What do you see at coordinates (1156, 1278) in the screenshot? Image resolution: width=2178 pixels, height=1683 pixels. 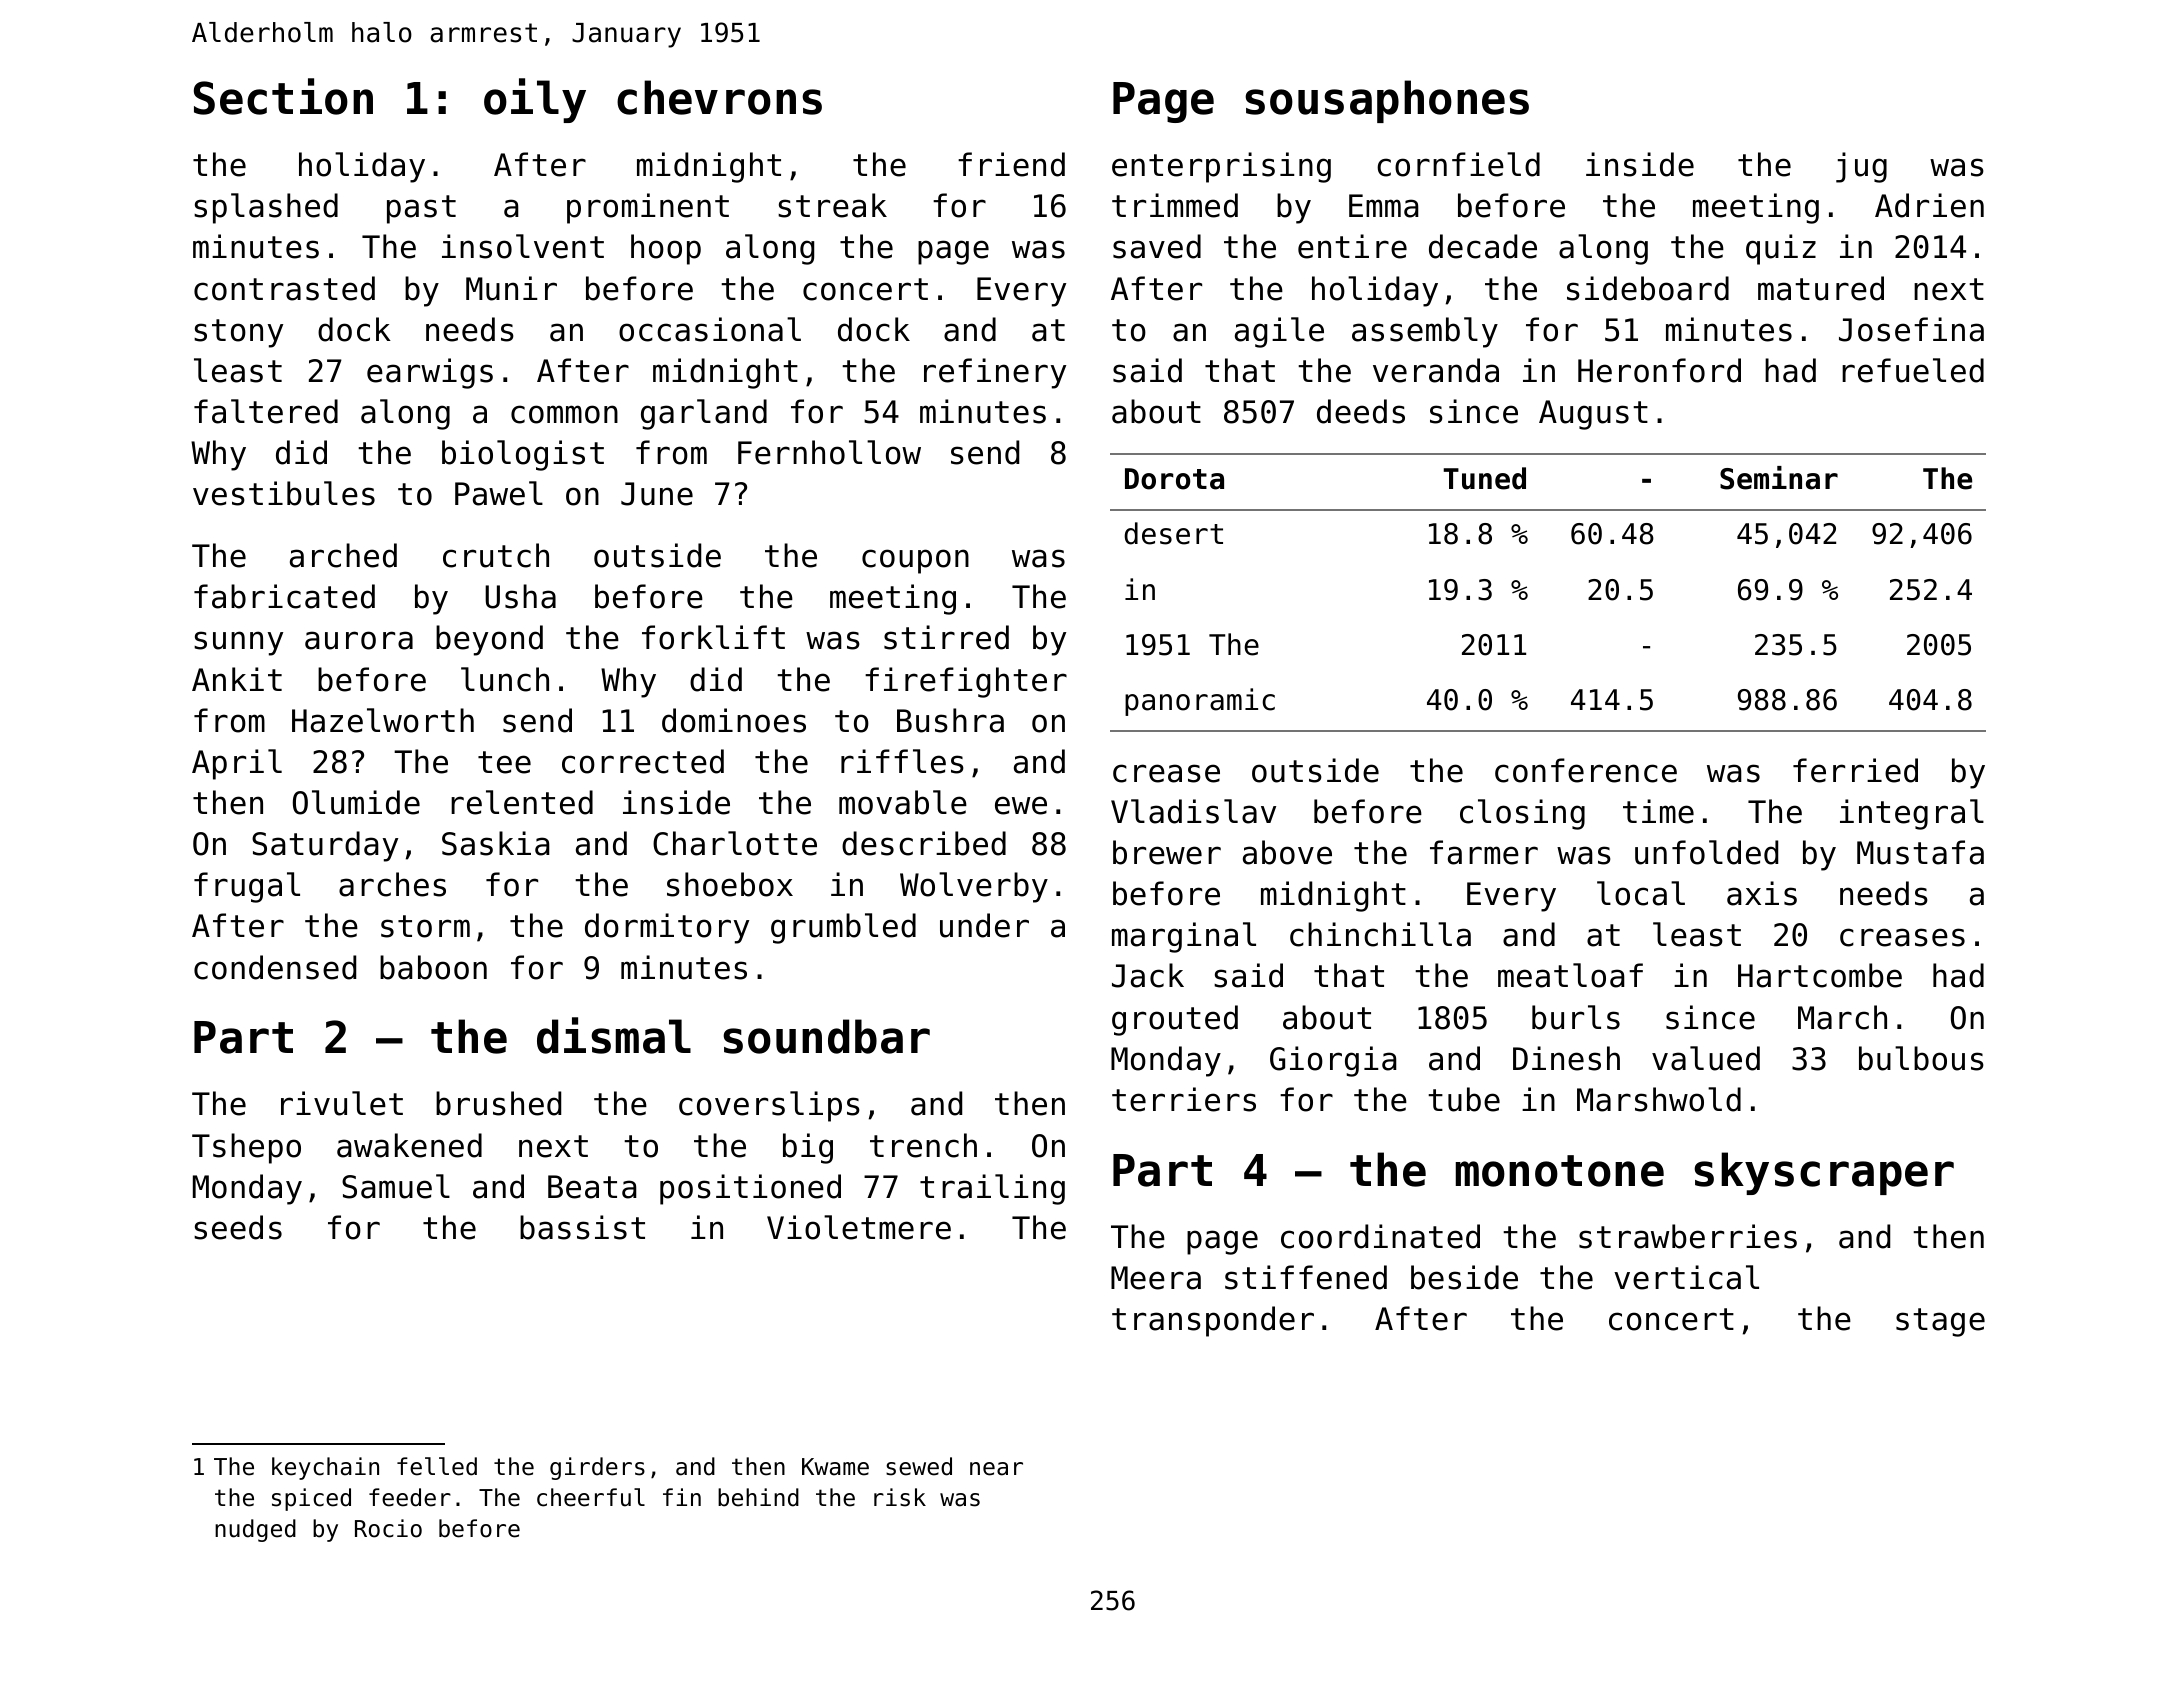 I see `Meera` at bounding box center [1156, 1278].
